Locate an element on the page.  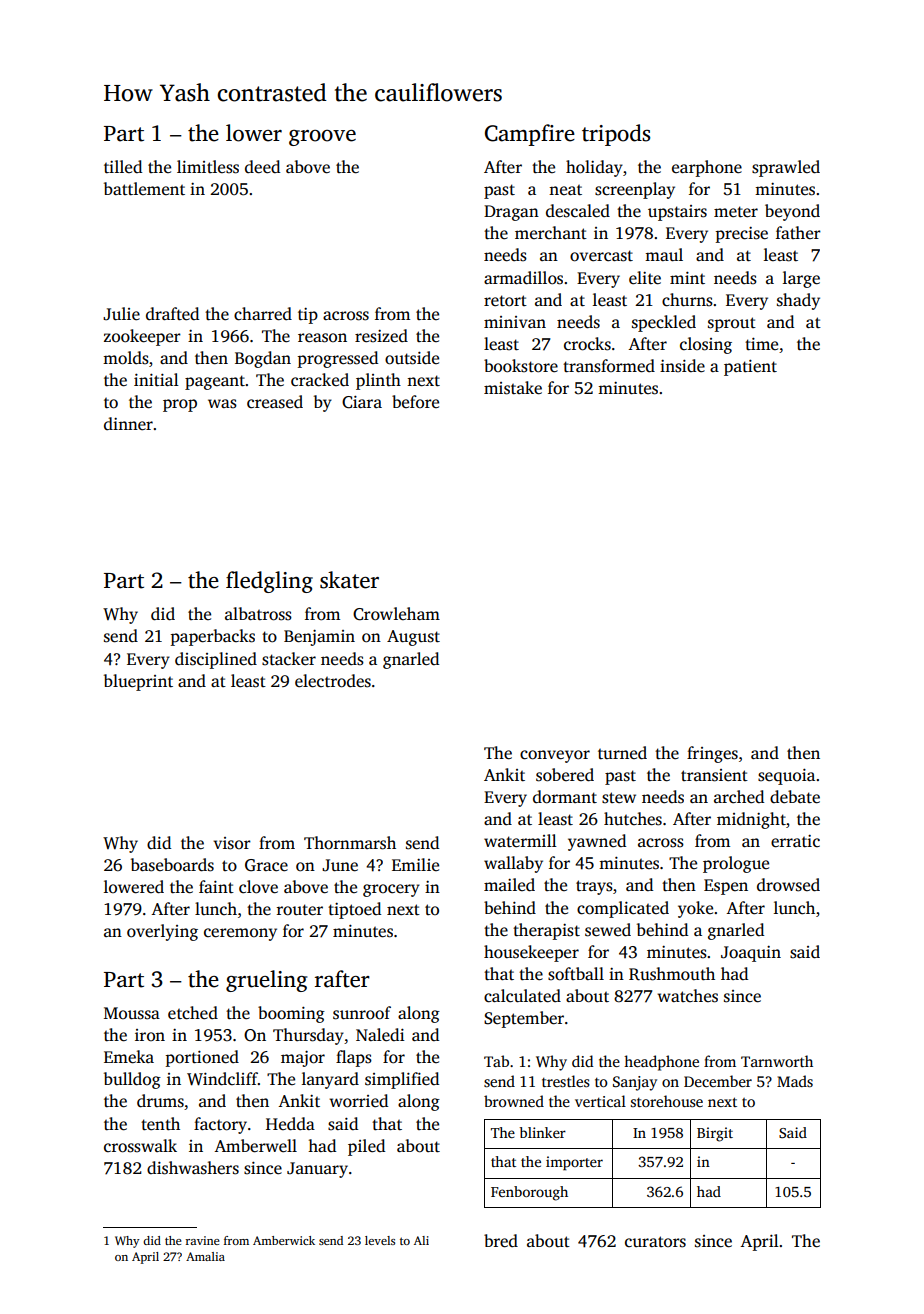
churns is located at coordinates (687, 300).
